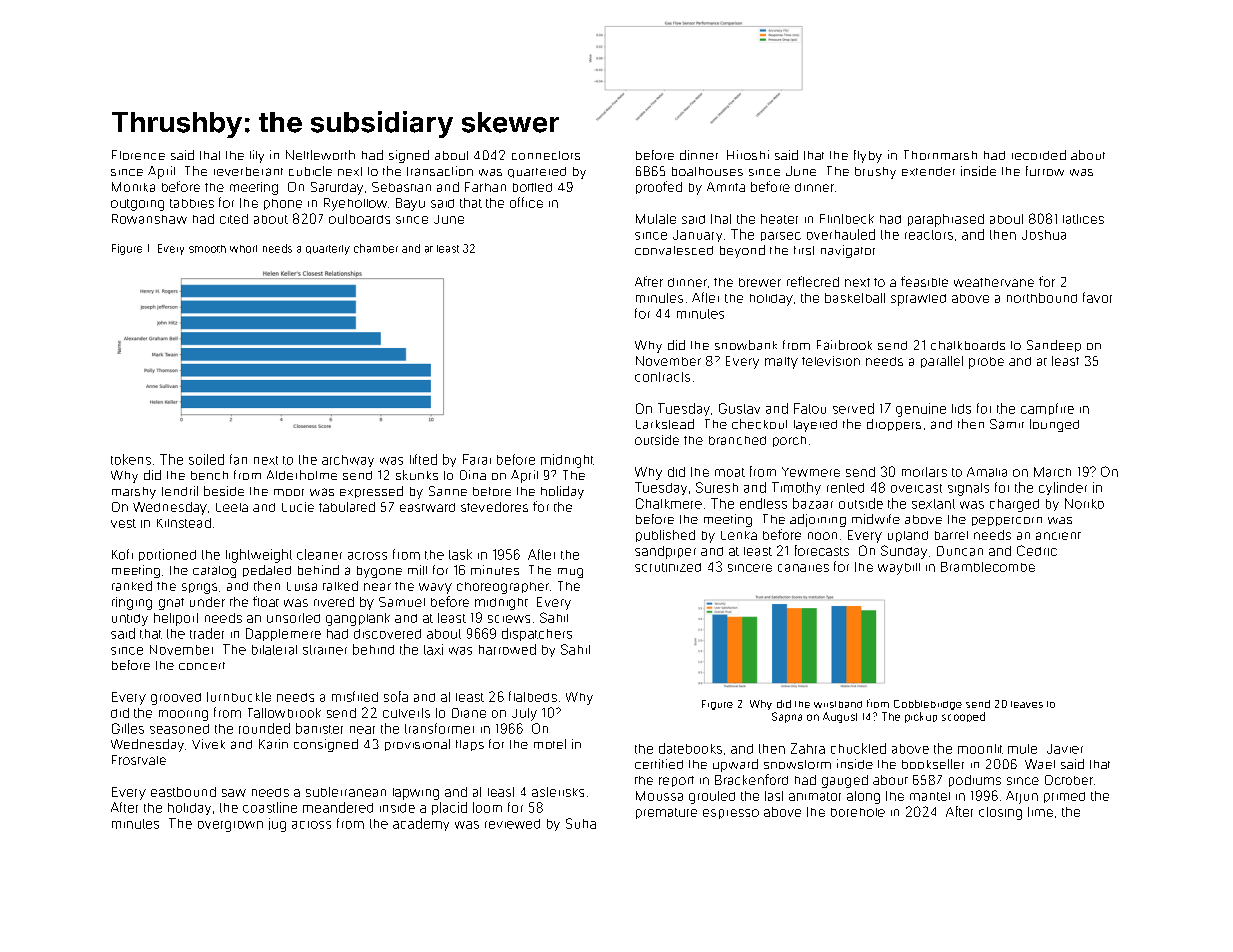 Image resolution: width=1233 pixels, height=952 pixels. Describe the element at coordinates (234, 219) in the screenshot. I see `cited` at that location.
